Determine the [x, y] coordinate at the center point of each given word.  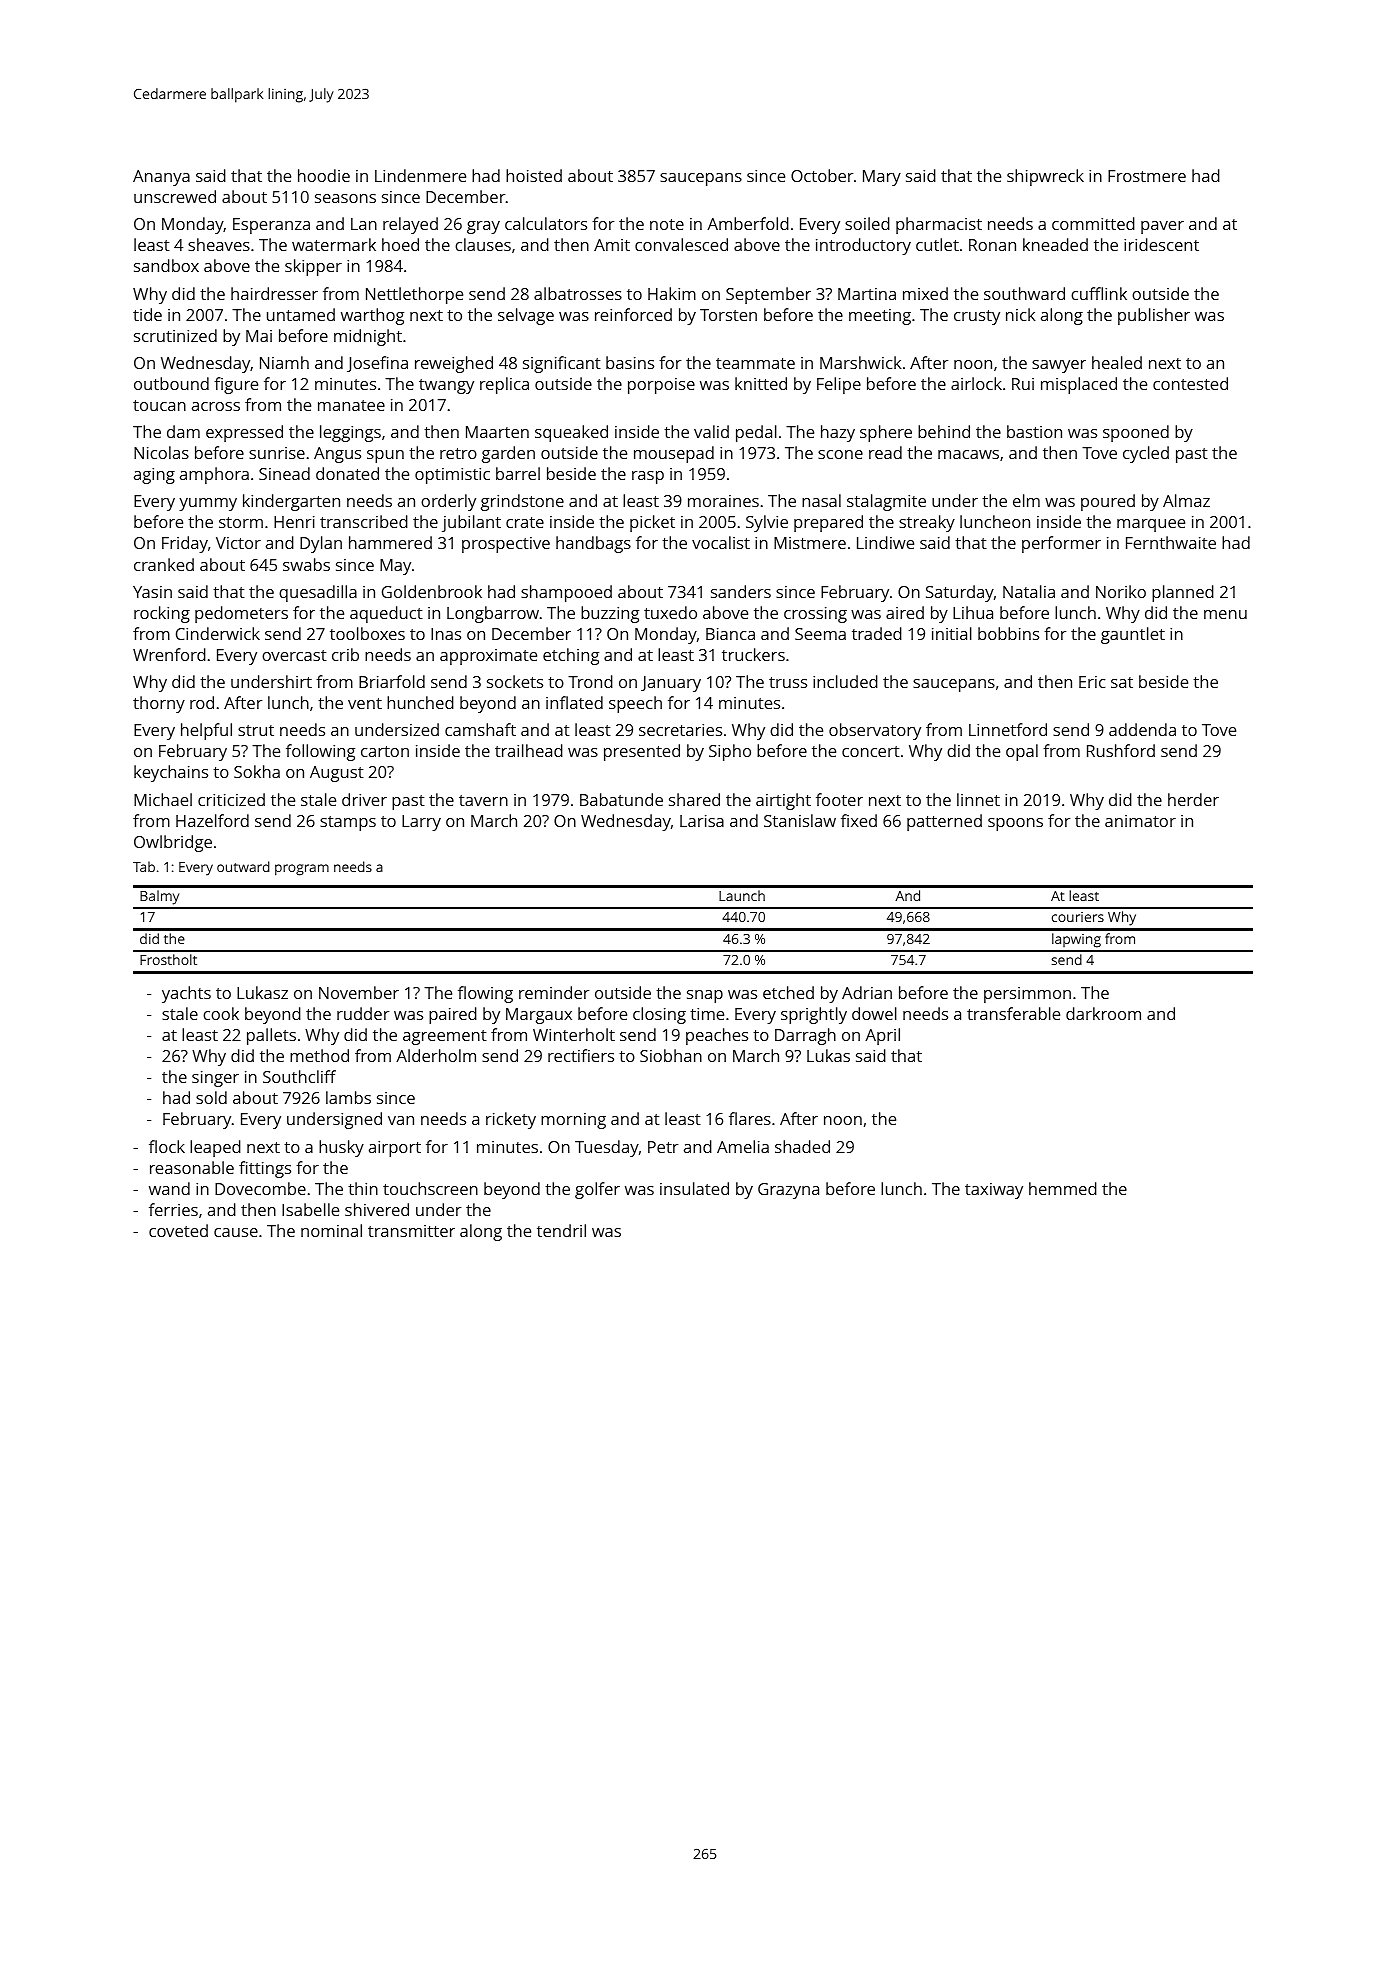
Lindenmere [420, 175]
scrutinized [175, 335]
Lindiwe [885, 542]
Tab [144, 866]
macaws [968, 454]
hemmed [1063, 1188]
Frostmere [1147, 176]
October [822, 175]
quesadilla [318, 593]
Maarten [497, 432]
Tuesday [607, 1148]
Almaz [1186, 500]
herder [1193, 799]
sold [211, 1097]
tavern [483, 800]
